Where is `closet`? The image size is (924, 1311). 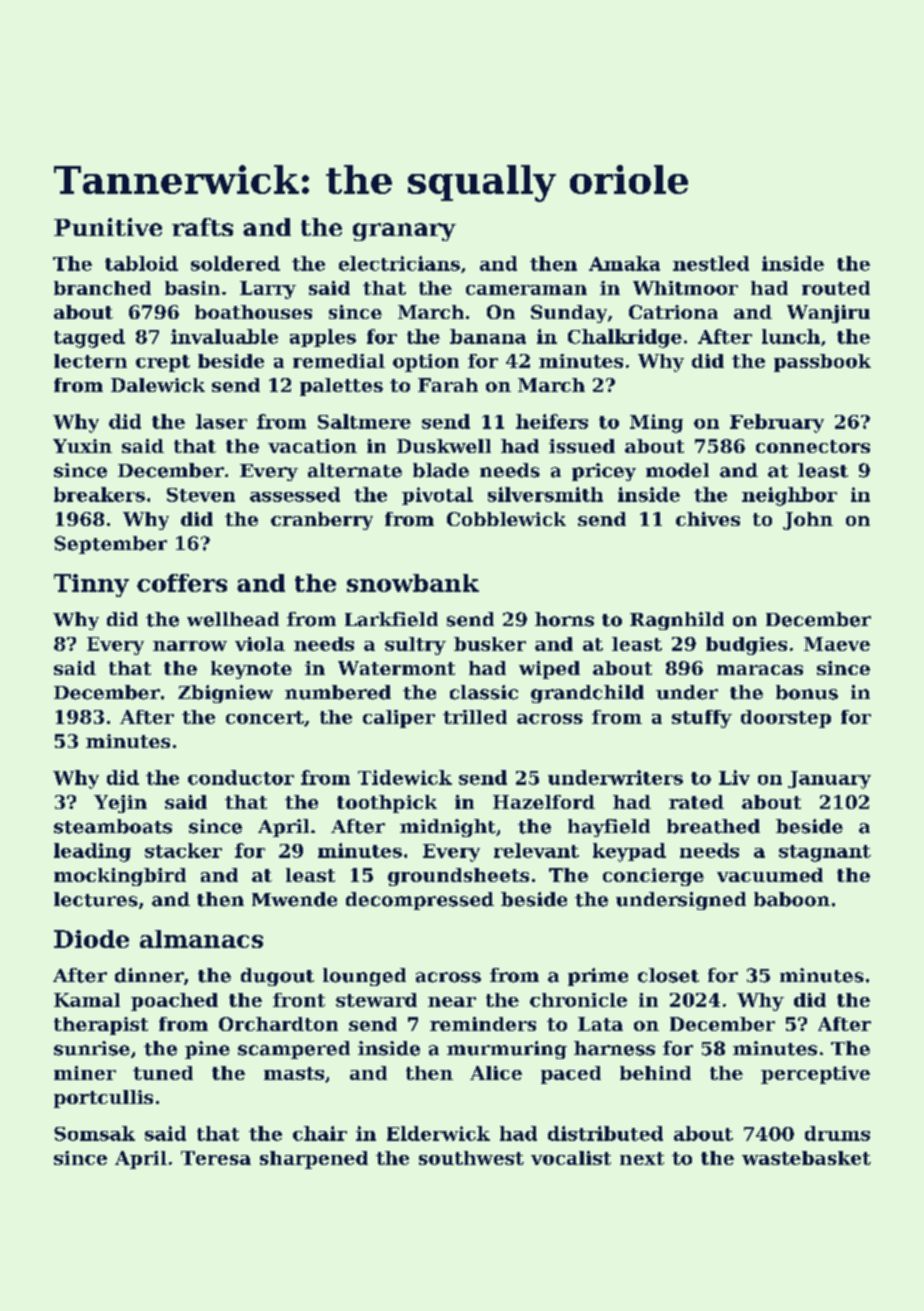
closet is located at coordinates (668, 975).
